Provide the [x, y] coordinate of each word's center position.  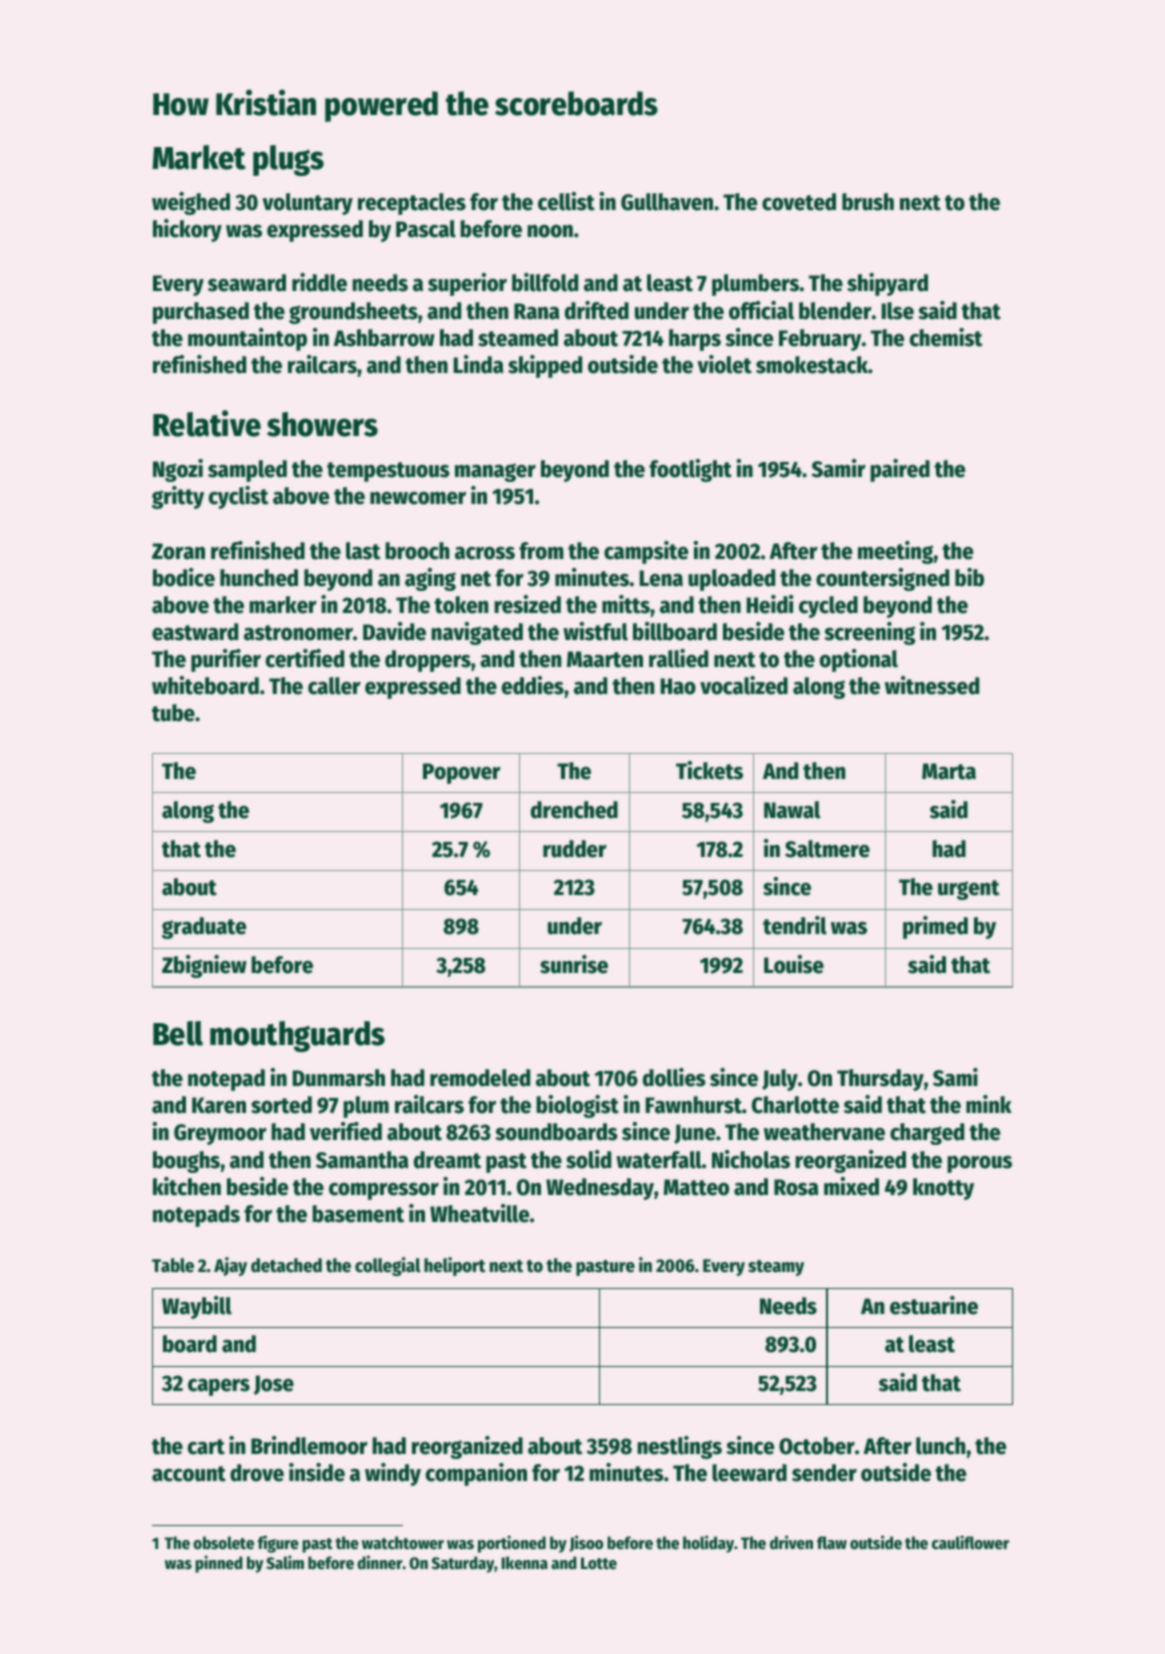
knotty [943, 1189]
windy [393, 1474]
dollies [674, 1077]
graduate [204, 928]
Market [199, 157]
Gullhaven [667, 202]
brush [868, 202]
